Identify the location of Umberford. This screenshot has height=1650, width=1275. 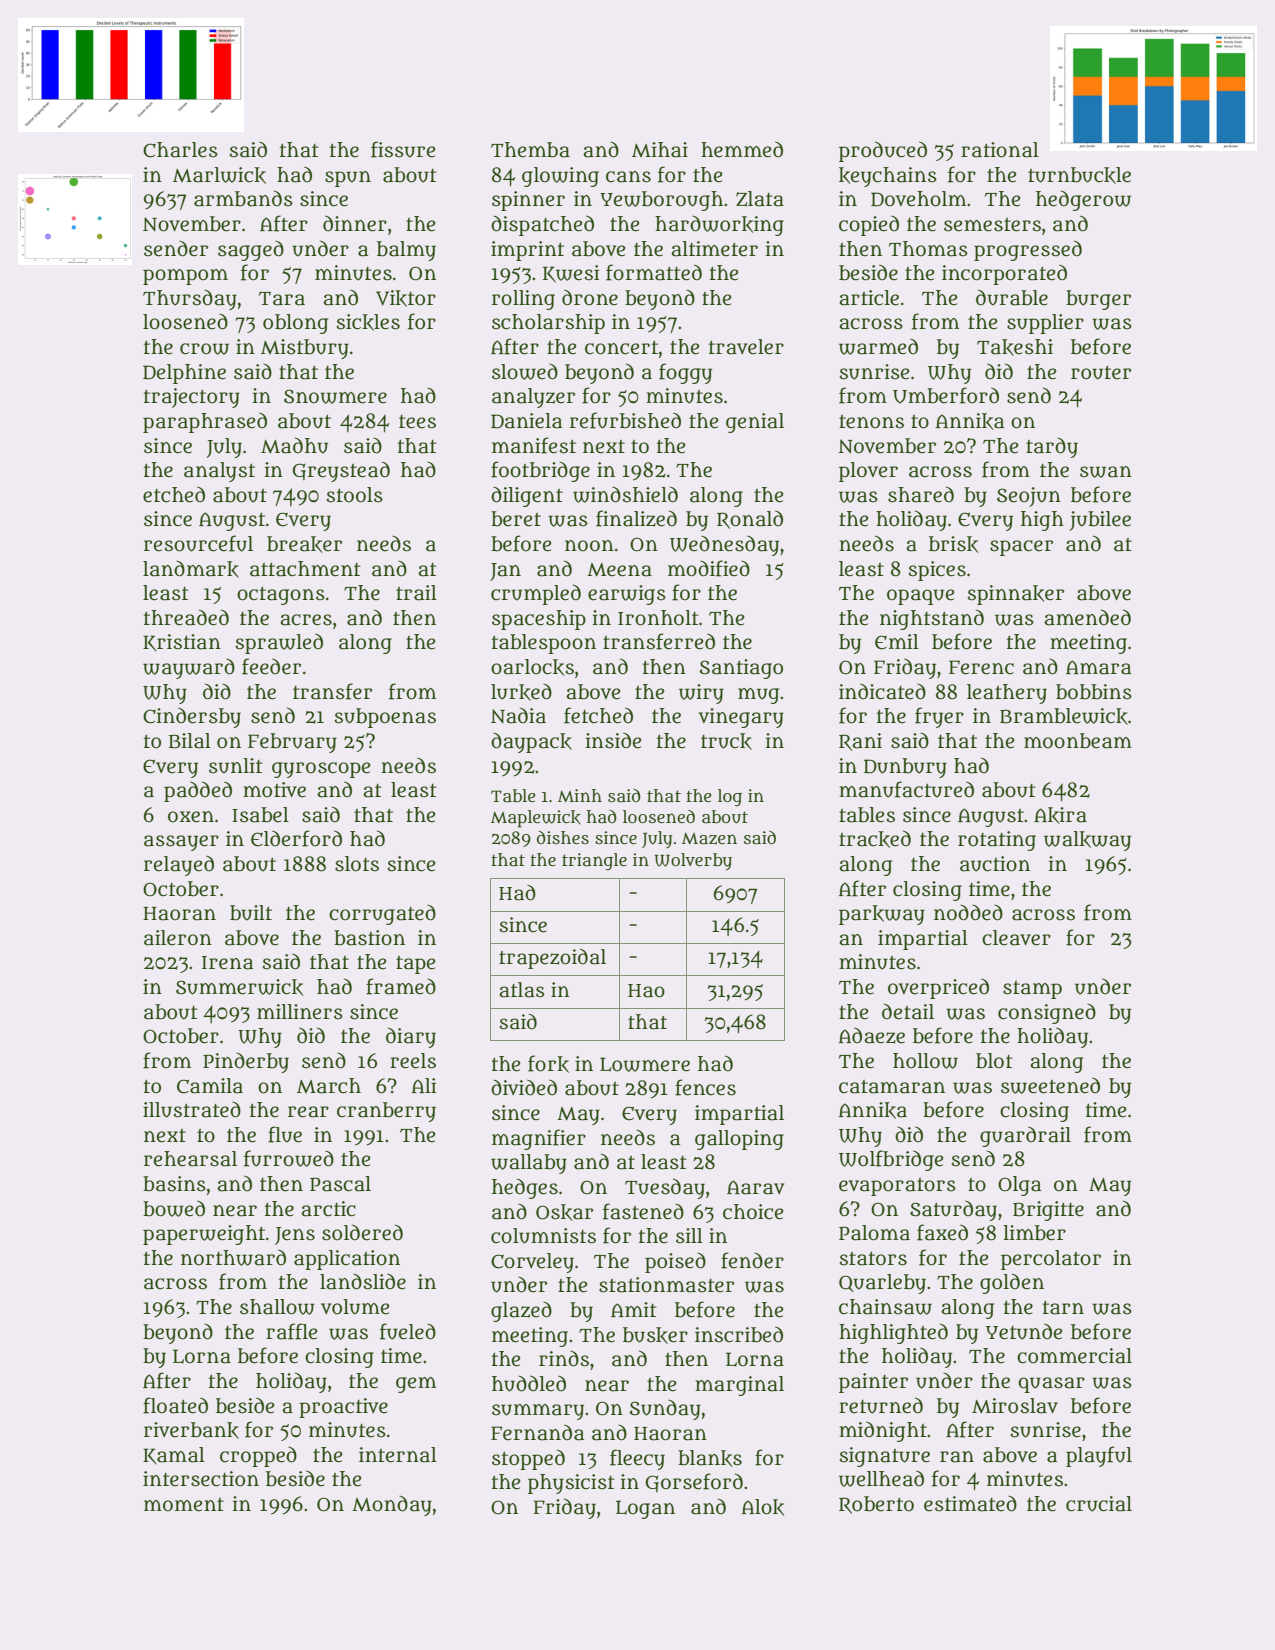
(946, 395).
